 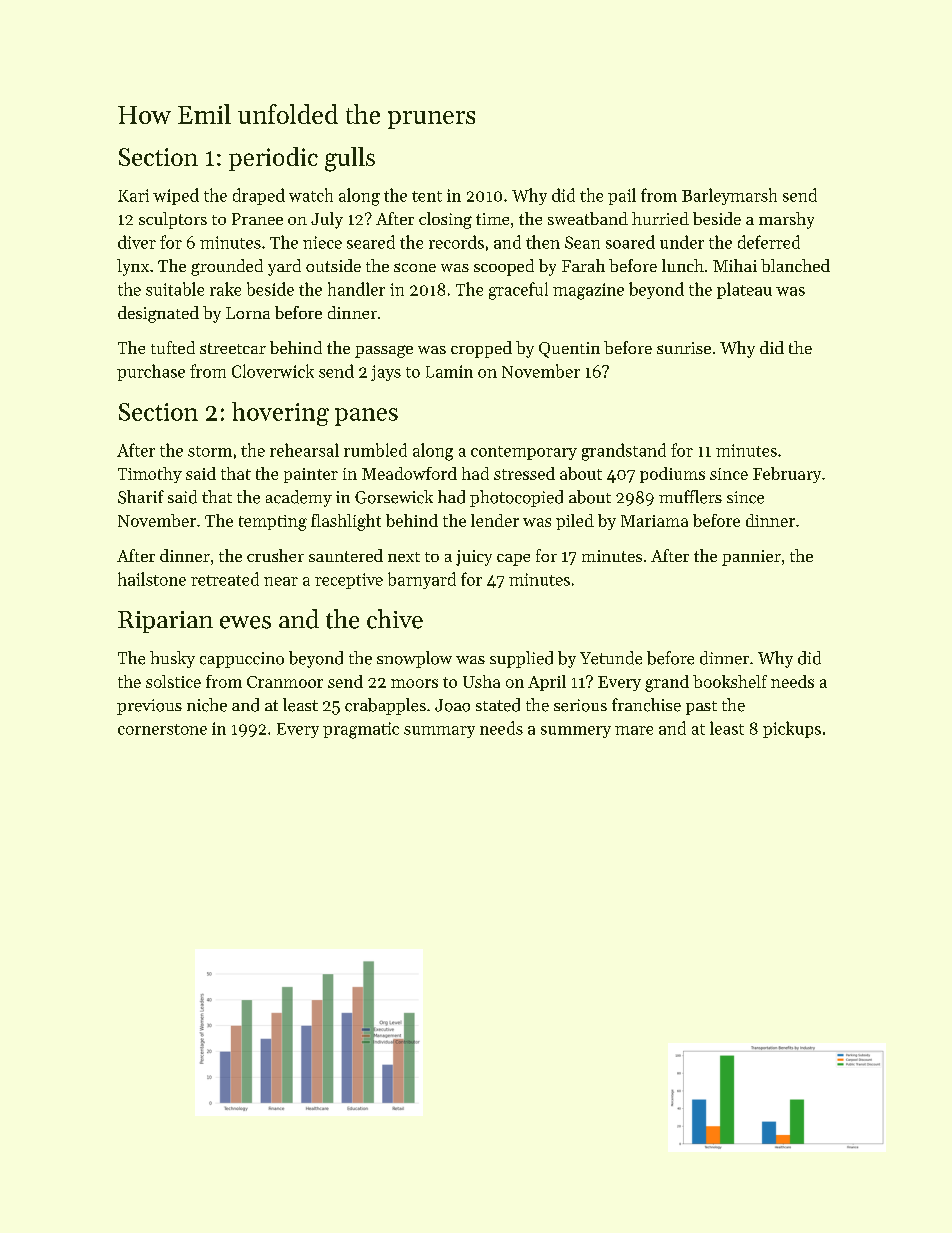 What do you see at coordinates (622, 196) in the image?
I see `pail` at bounding box center [622, 196].
